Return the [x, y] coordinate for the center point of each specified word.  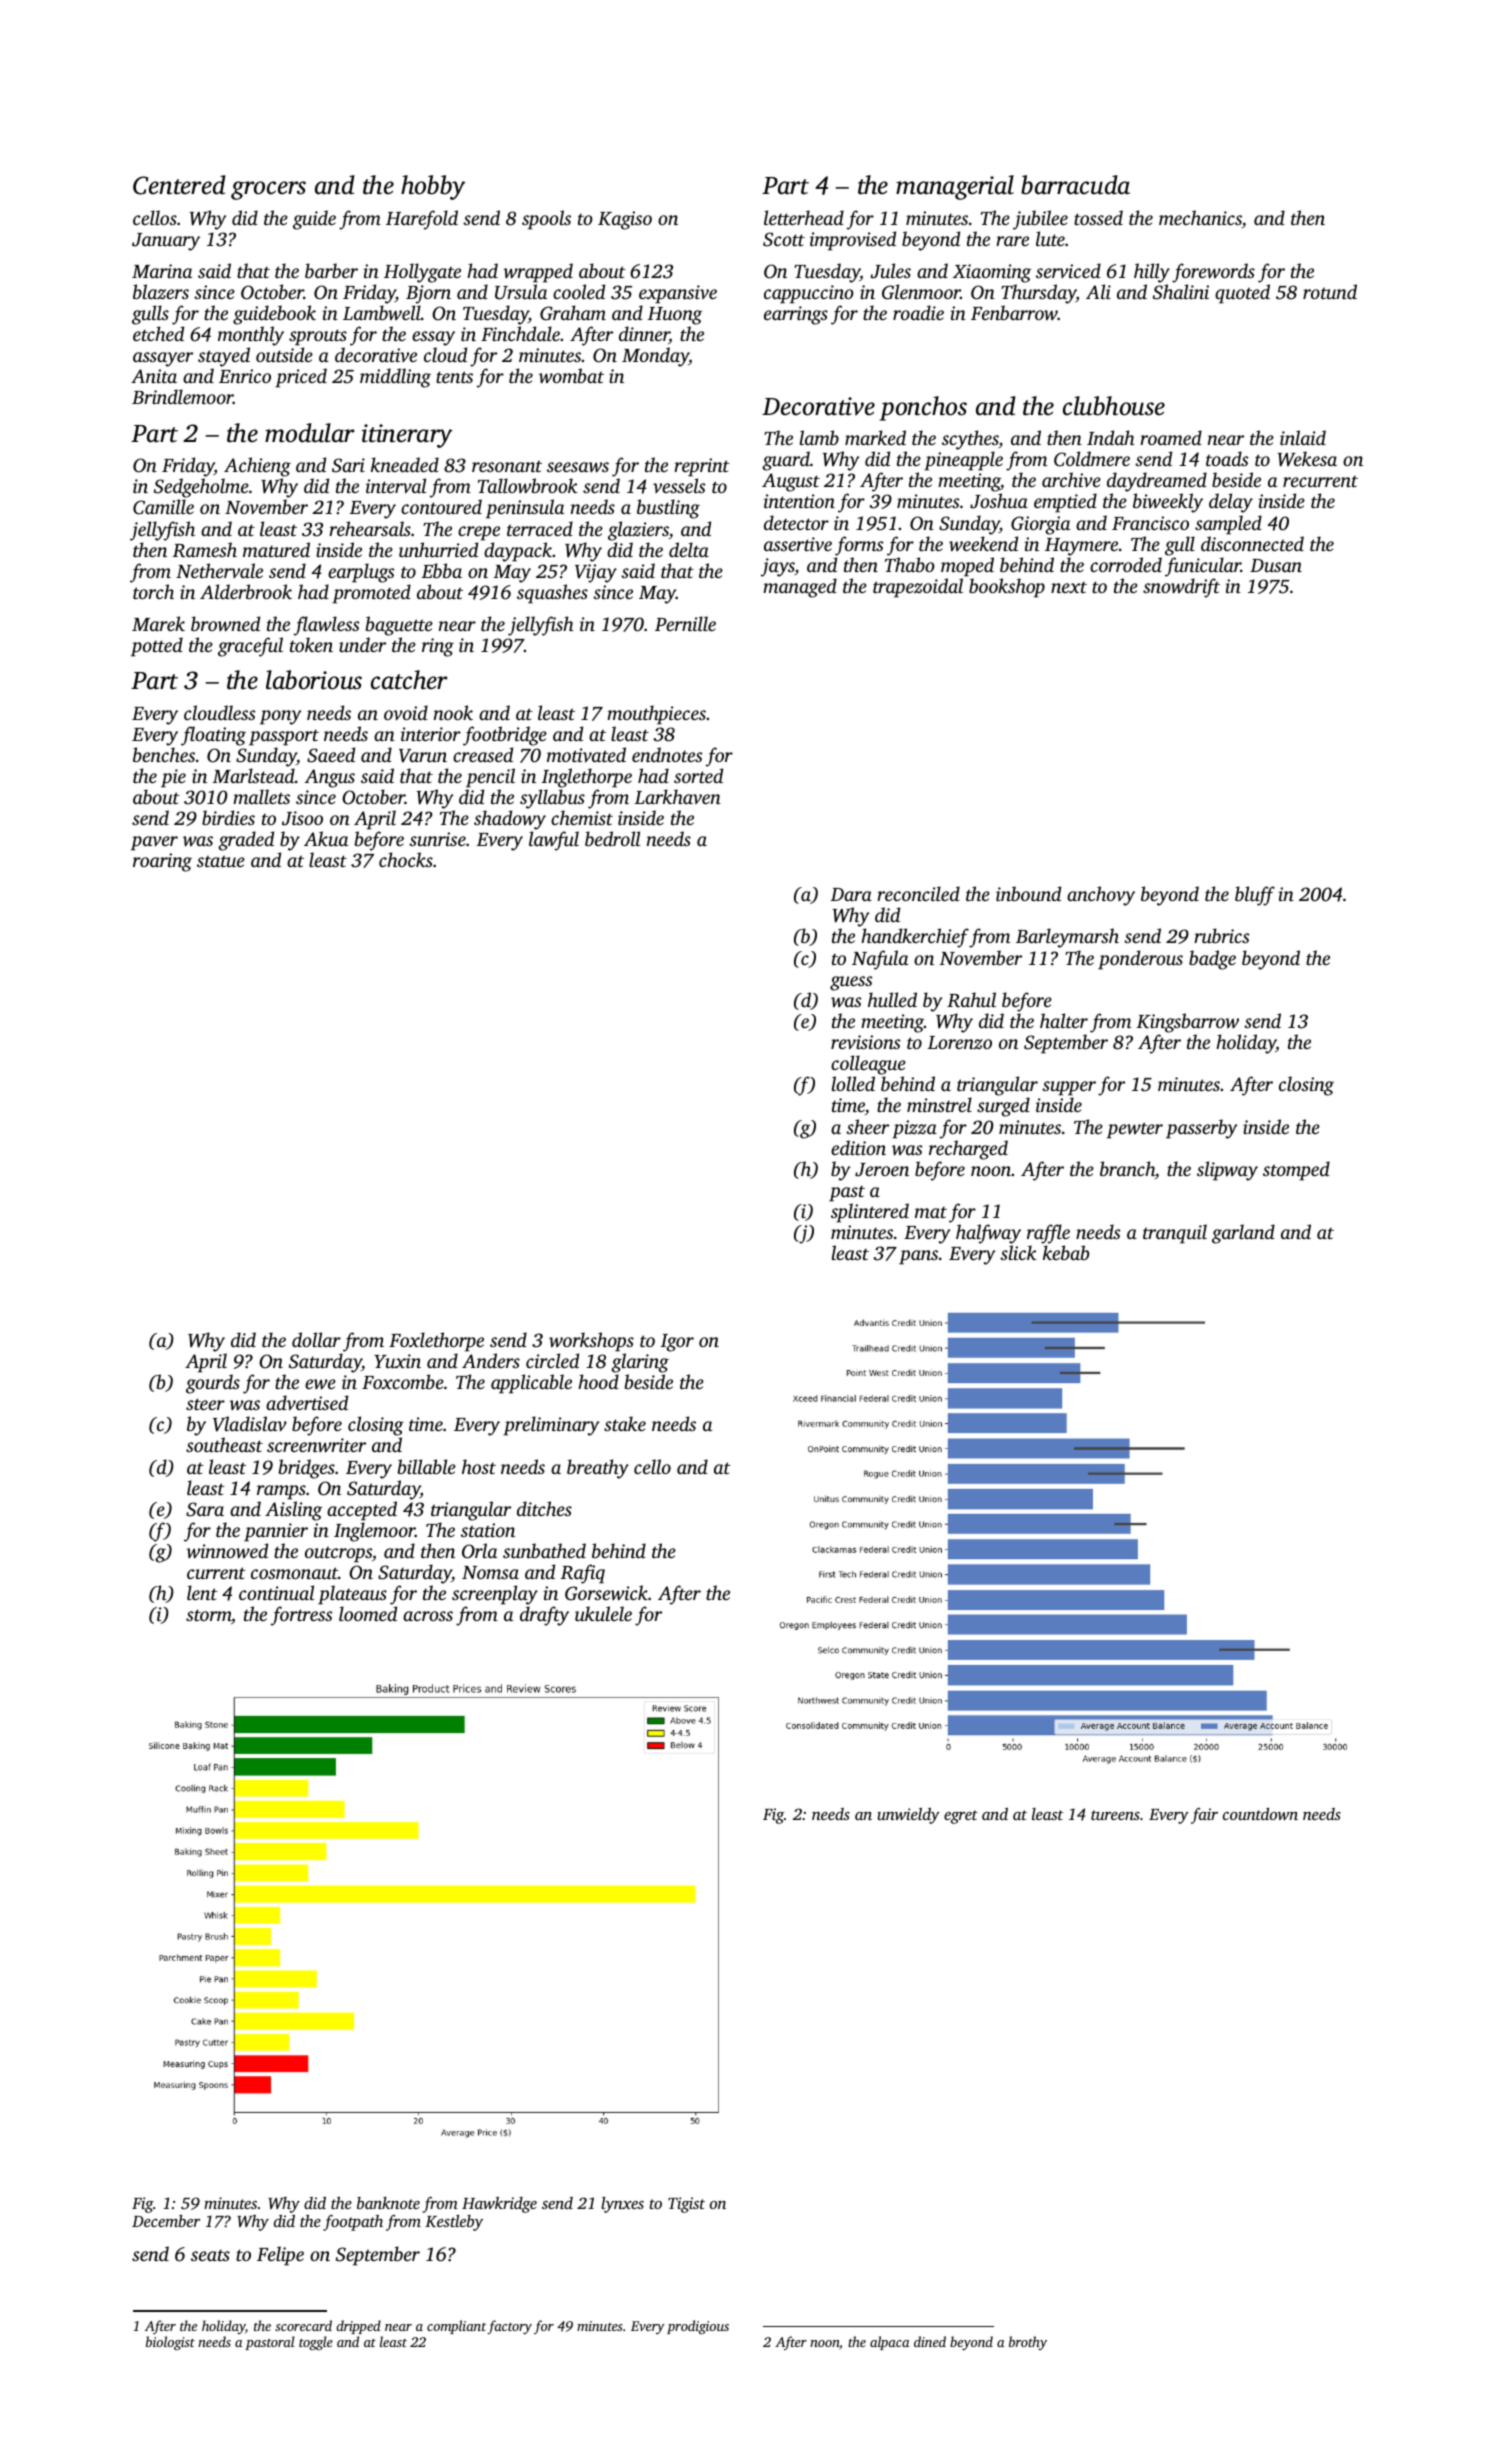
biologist [170, 2343]
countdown [1260, 1814]
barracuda [1075, 185]
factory [509, 2327]
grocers [268, 190]
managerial [955, 187]
